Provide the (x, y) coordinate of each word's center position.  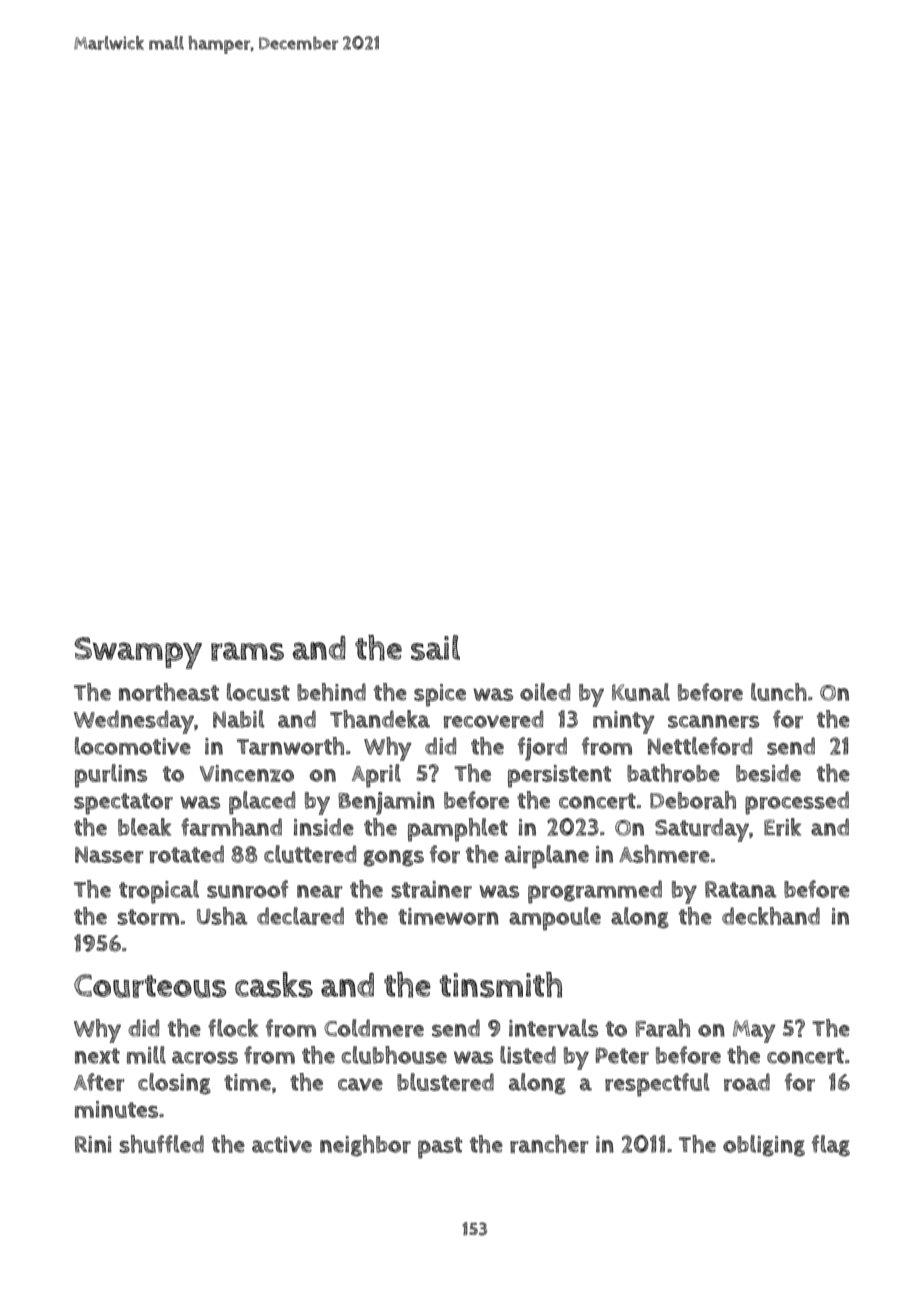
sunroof (248, 889)
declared (300, 916)
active (282, 1144)
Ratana (741, 889)
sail (435, 648)
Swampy (138, 653)
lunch (779, 692)
